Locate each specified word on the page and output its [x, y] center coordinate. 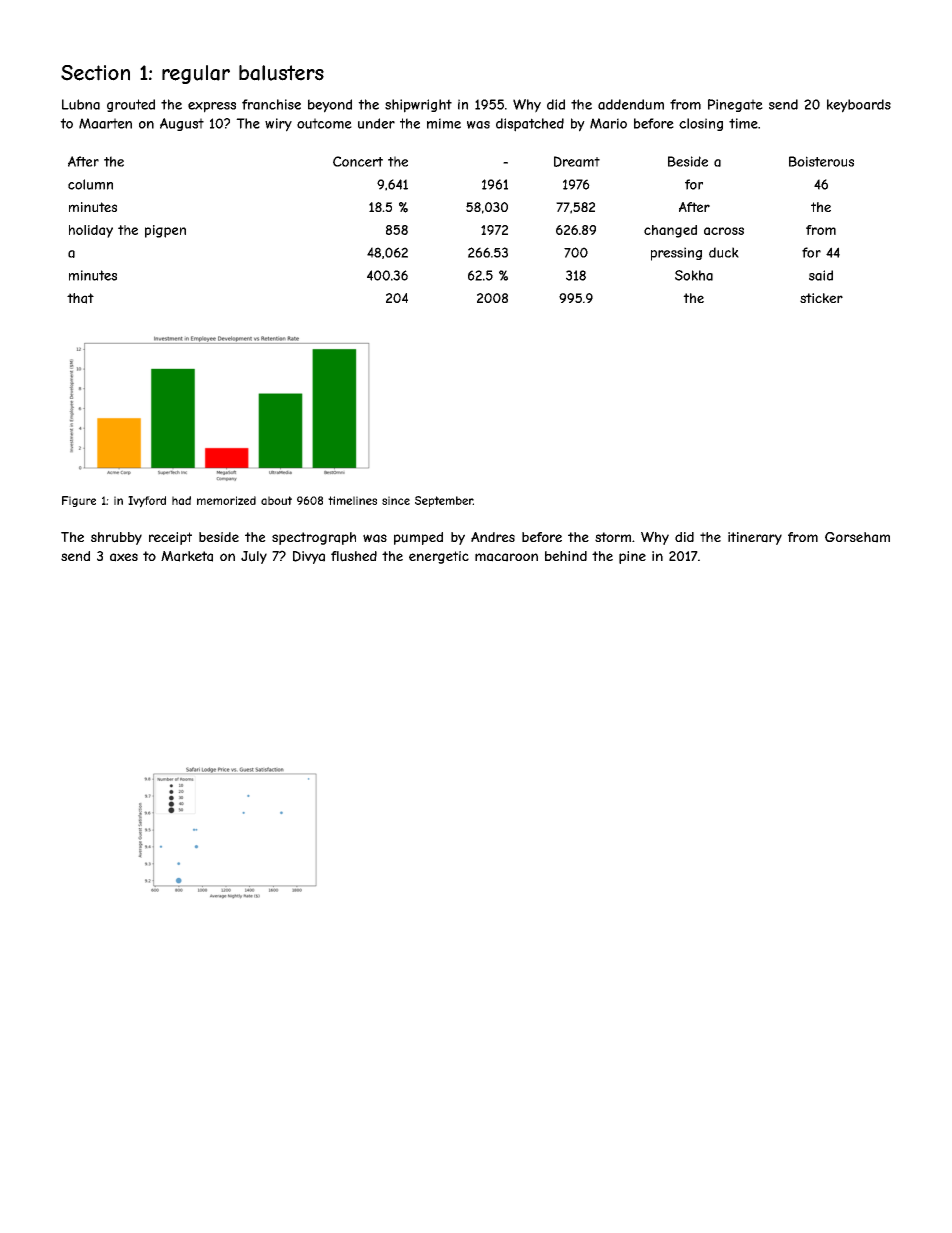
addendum [631, 104]
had [181, 500]
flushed [354, 556]
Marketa [187, 556]
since [396, 500]
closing [701, 124]
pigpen [165, 231]
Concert [358, 161]
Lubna [81, 104]
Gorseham [857, 537]
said [821, 275]
